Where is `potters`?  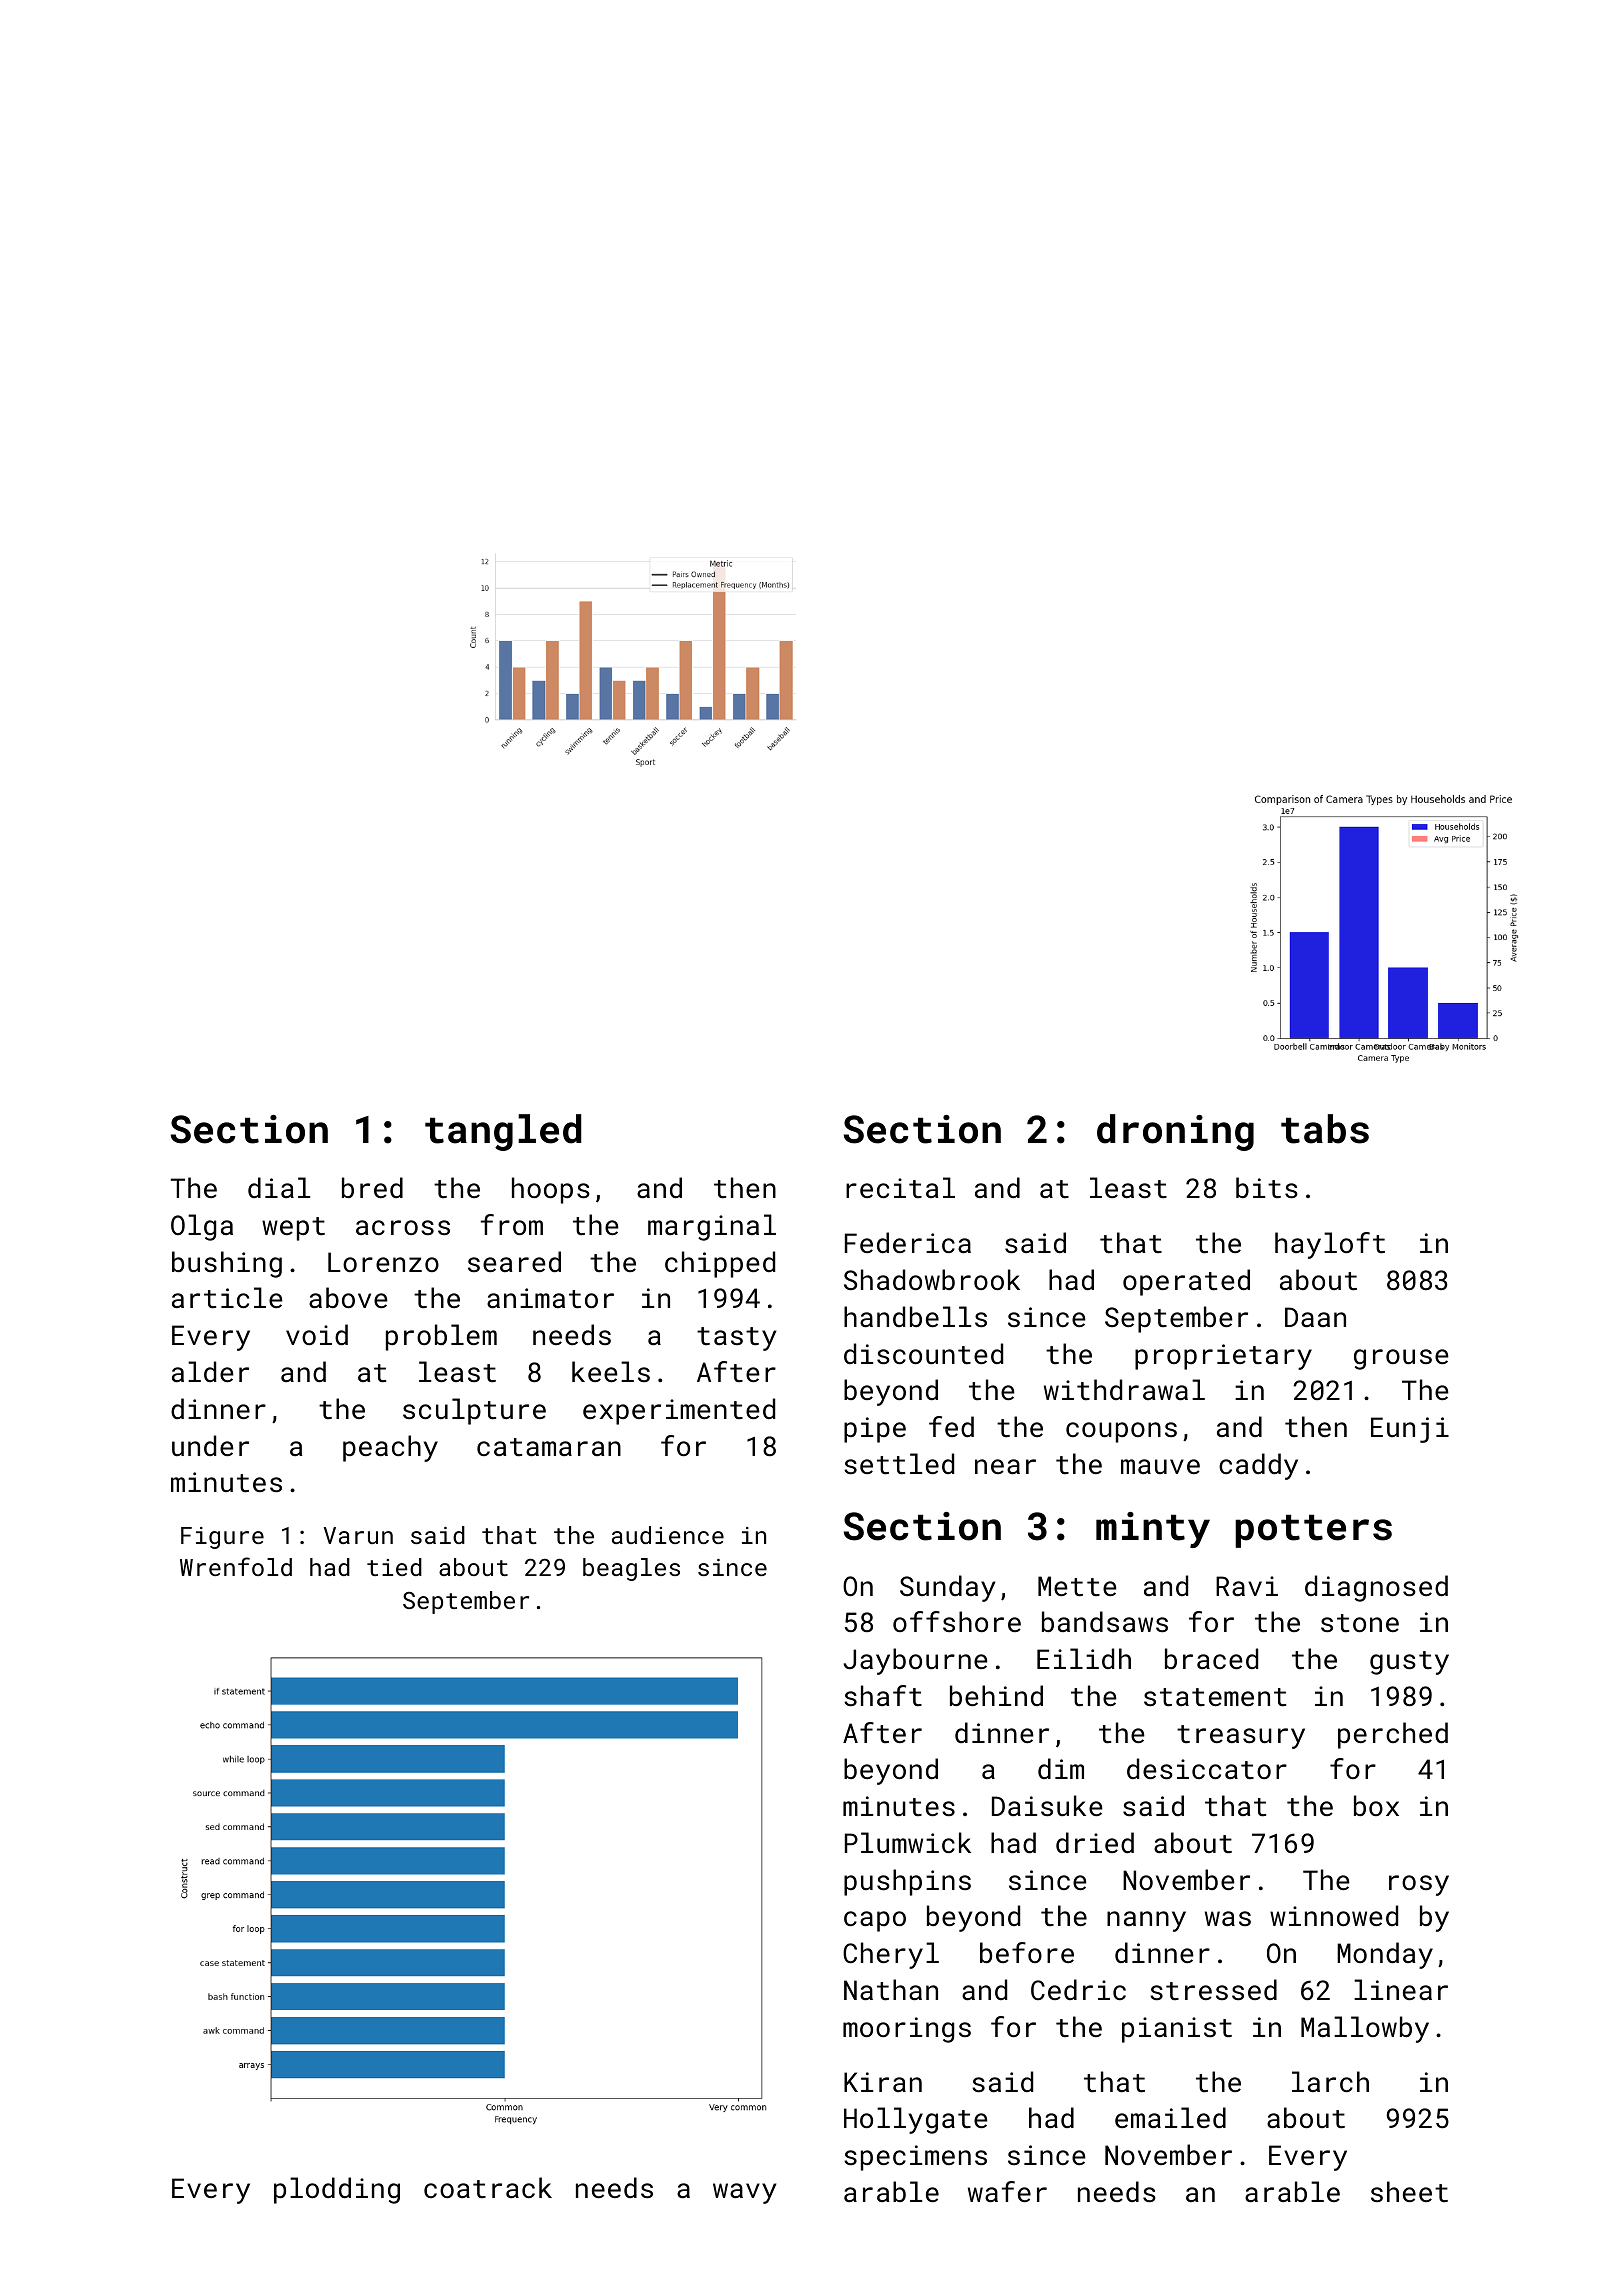
potters is located at coordinates (1313, 1531).
